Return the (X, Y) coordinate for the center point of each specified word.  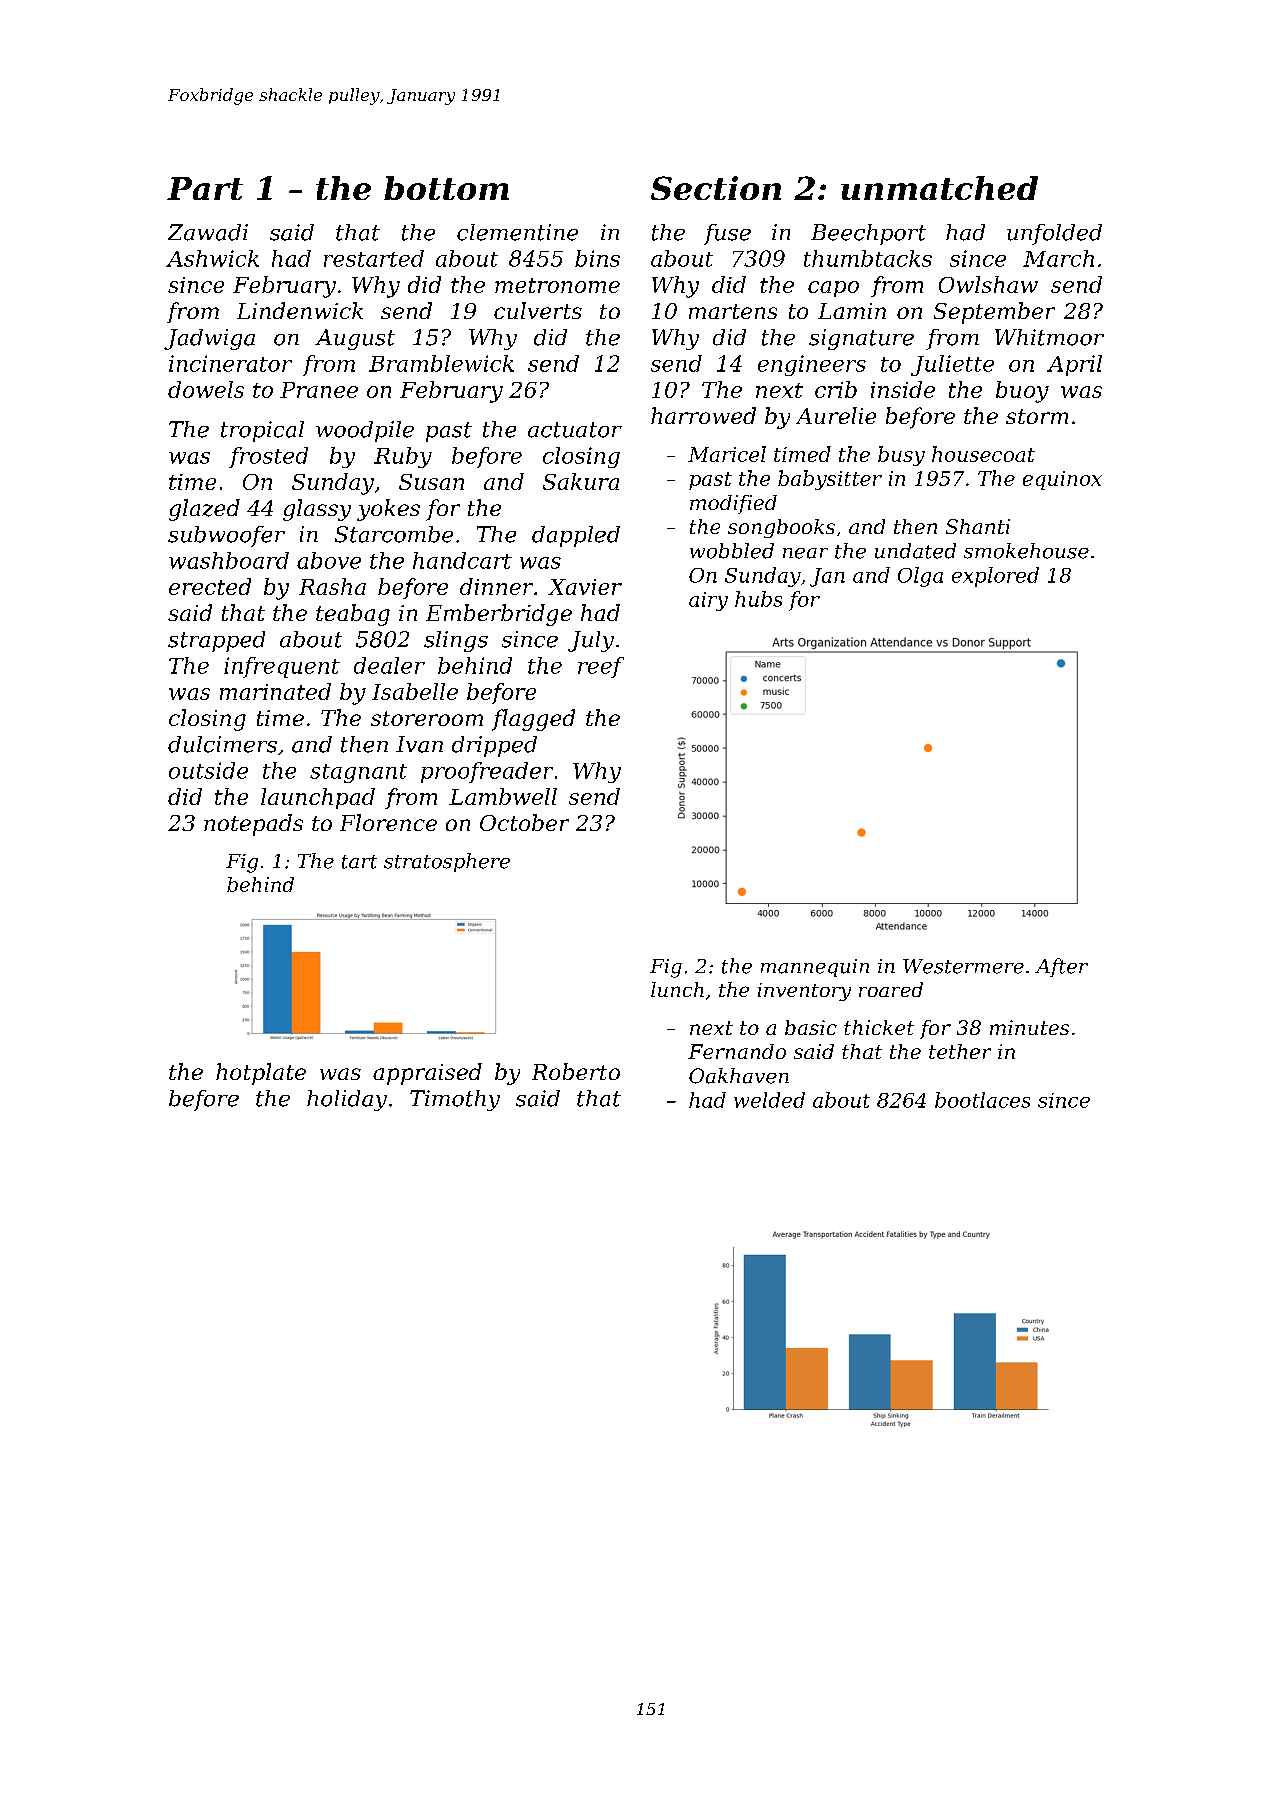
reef (601, 667)
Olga (920, 577)
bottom (446, 188)
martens (733, 311)
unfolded (1054, 234)
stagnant (358, 773)
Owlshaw (988, 284)
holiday (347, 1100)
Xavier (585, 587)
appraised (427, 1074)
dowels (206, 389)
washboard (229, 560)
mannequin (815, 968)
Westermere (963, 966)
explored (995, 577)
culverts (538, 310)
